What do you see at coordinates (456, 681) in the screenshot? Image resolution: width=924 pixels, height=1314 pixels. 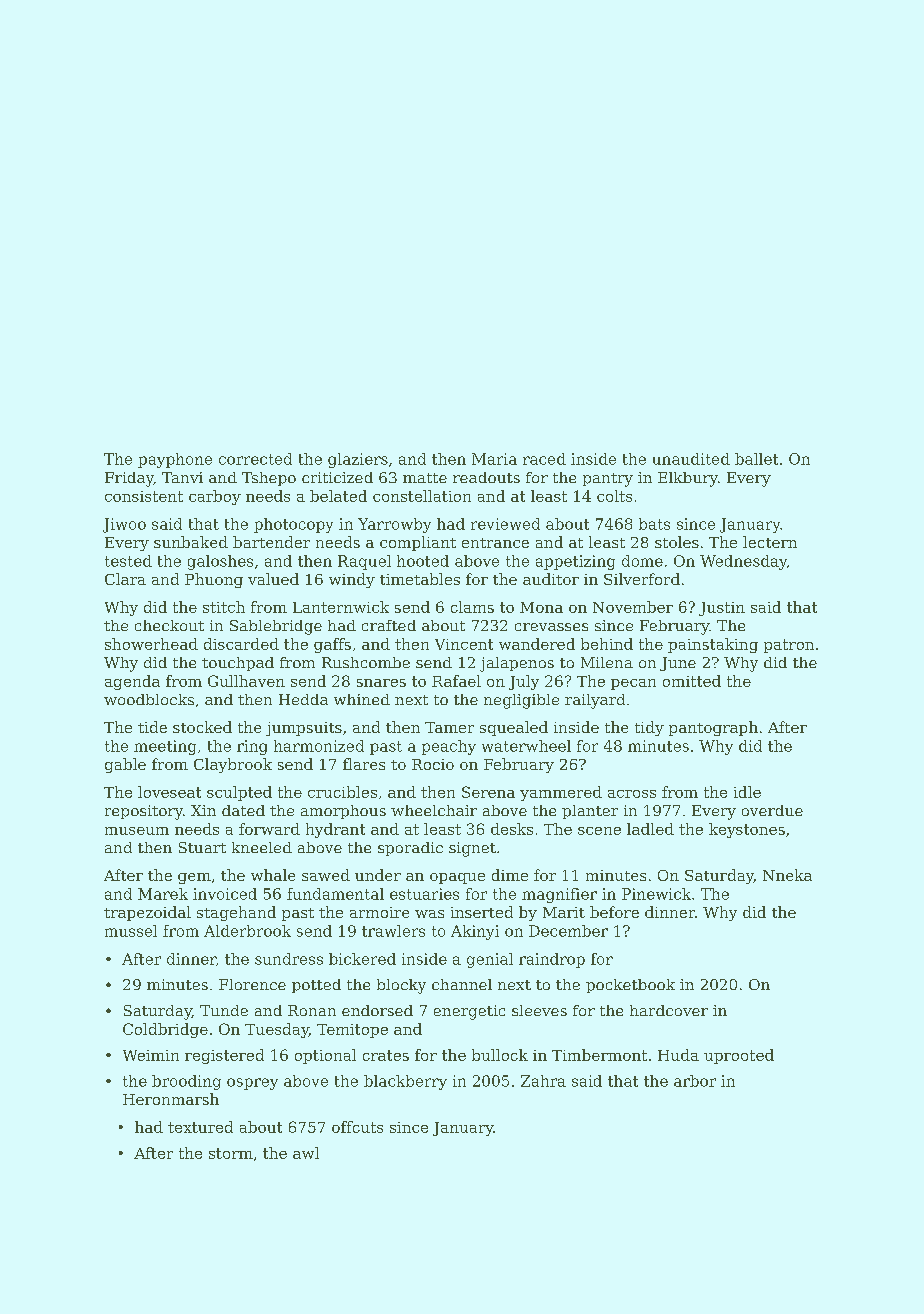 I see `Rafael` at bounding box center [456, 681].
